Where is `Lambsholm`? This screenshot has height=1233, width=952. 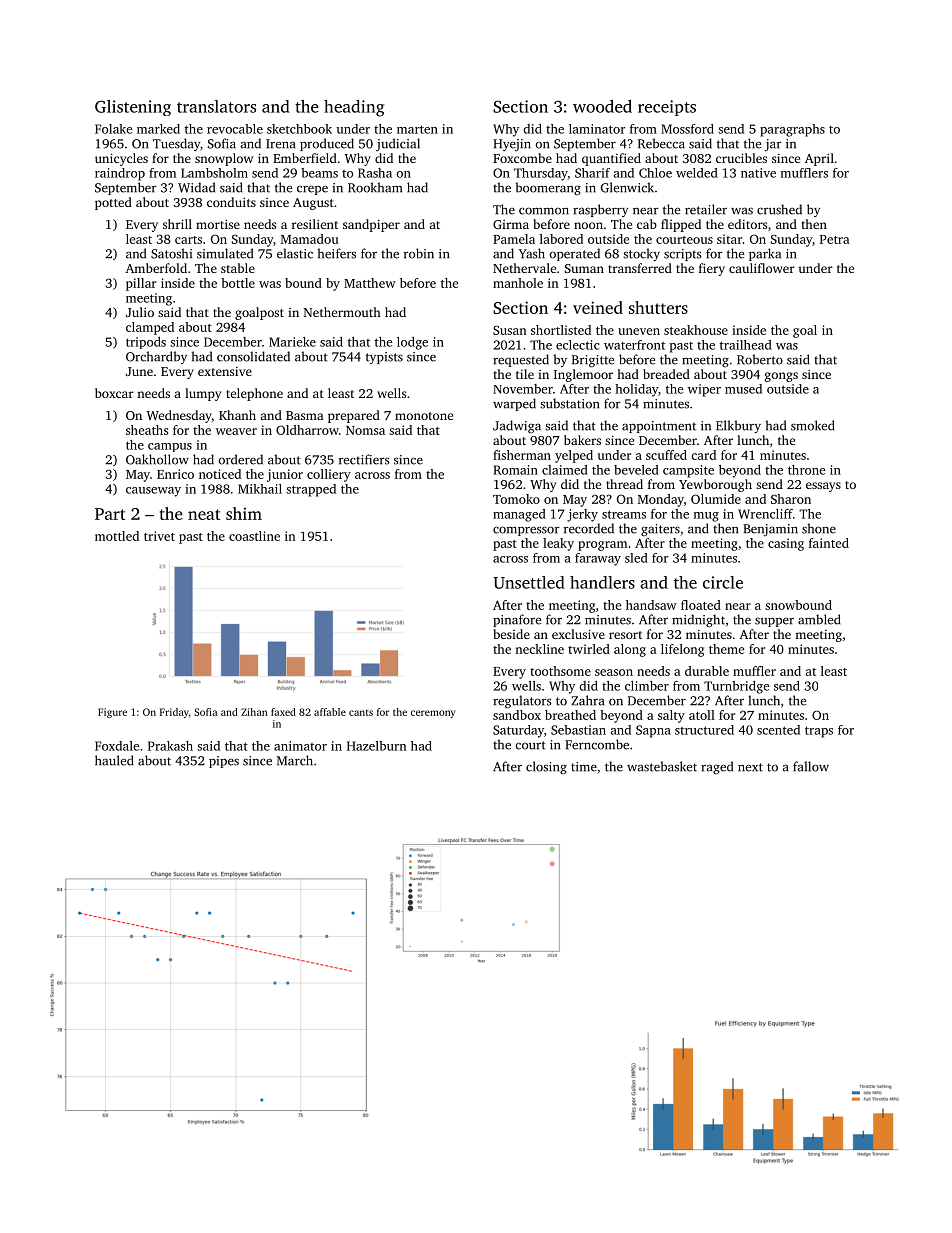 Lambsholm is located at coordinates (214, 173).
